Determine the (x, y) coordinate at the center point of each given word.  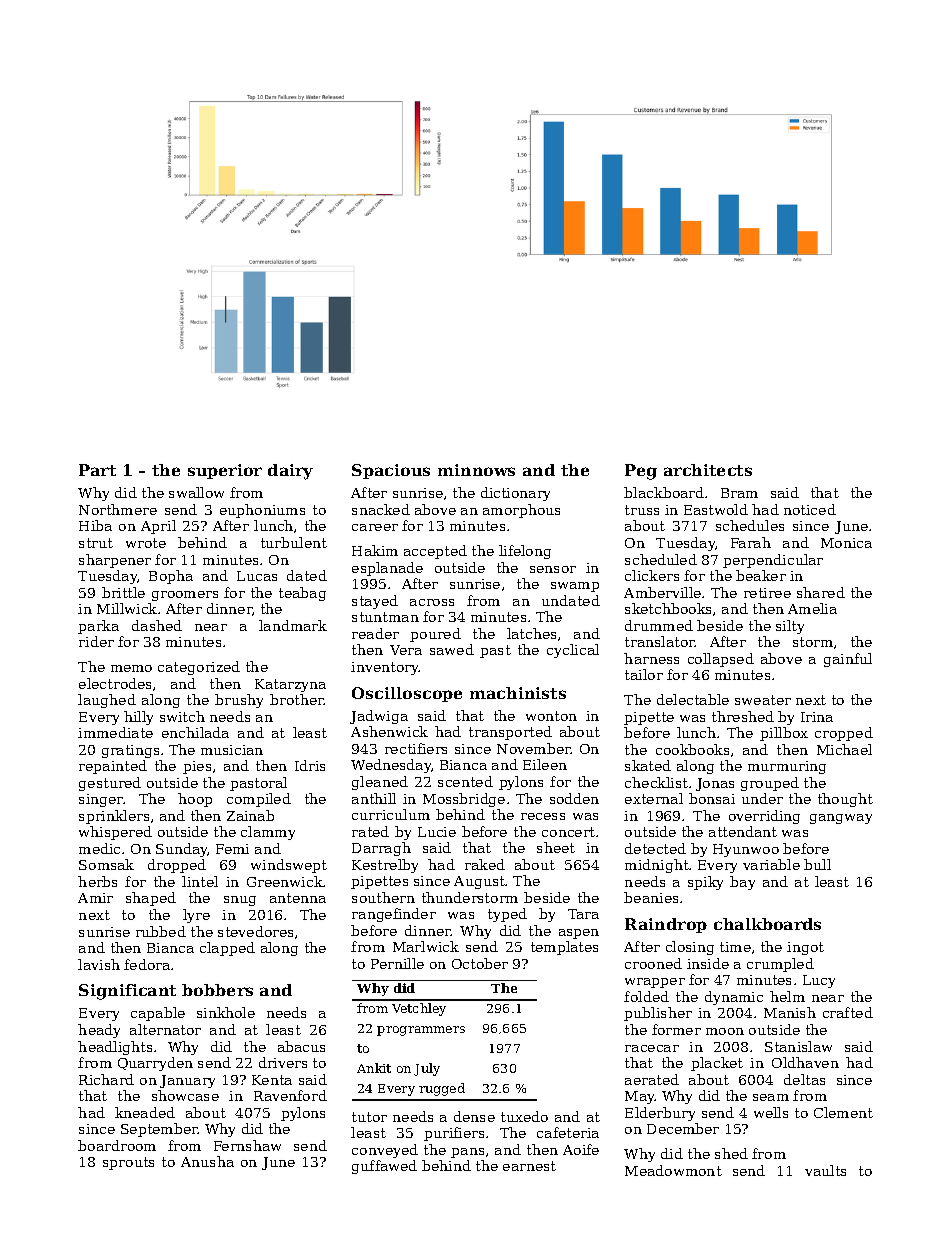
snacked (381, 509)
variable (771, 864)
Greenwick (285, 881)
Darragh (381, 849)
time (735, 947)
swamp (575, 587)
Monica (846, 543)
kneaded (145, 1112)
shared (821, 592)
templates (564, 948)
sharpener (115, 561)
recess (543, 816)
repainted (113, 767)
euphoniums (262, 511)
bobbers (217, 990)
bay (742, 883)
